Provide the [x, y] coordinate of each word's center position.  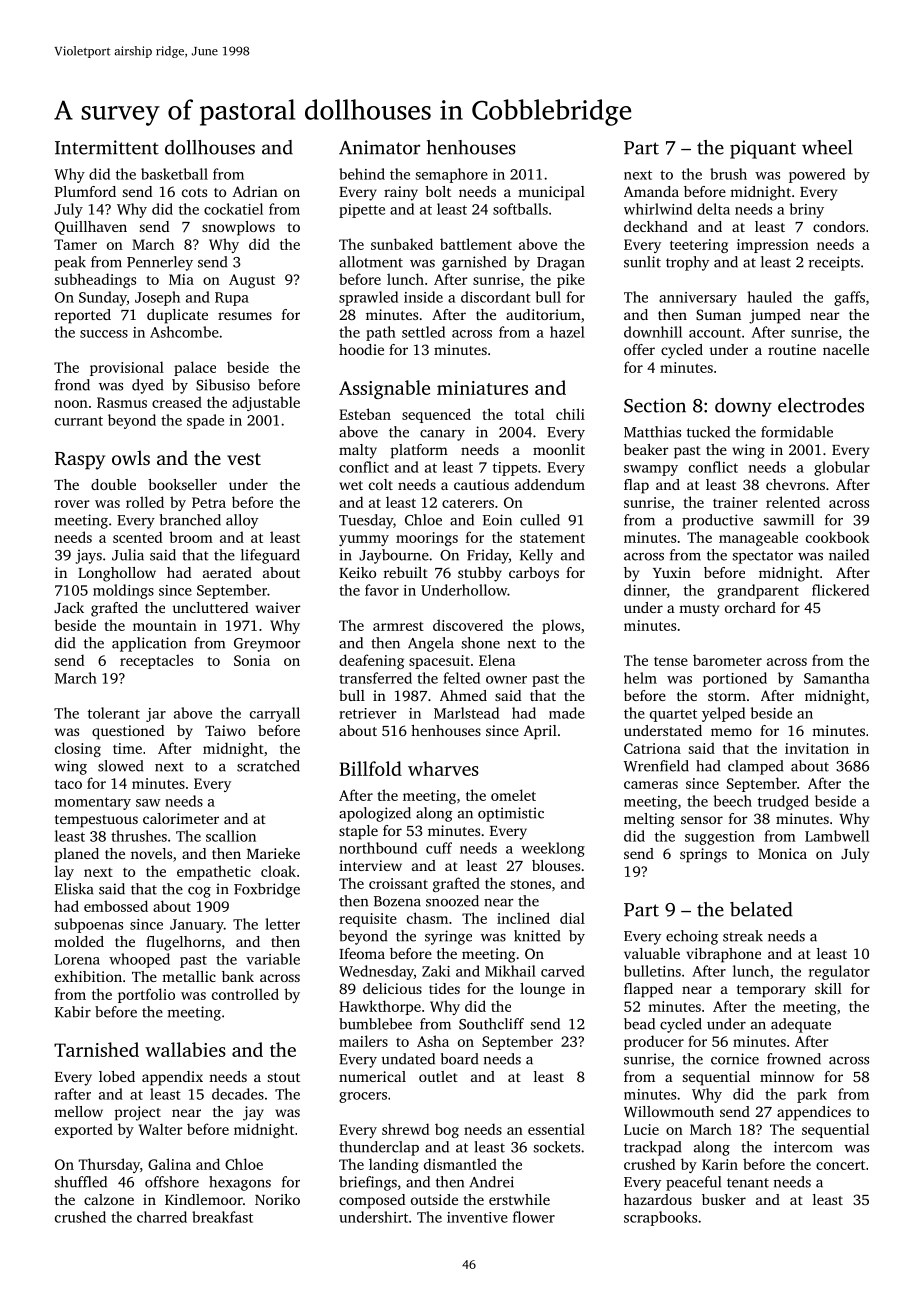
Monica [782, 853]
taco [68, 784]
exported [84, 1130]
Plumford [85, 191]
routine [792, 349]
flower [534, 1217]
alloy [242, 521]
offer [639, 349]
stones [531, 884]
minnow [787, 1076]
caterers [468, 503]
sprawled [368, 298]
